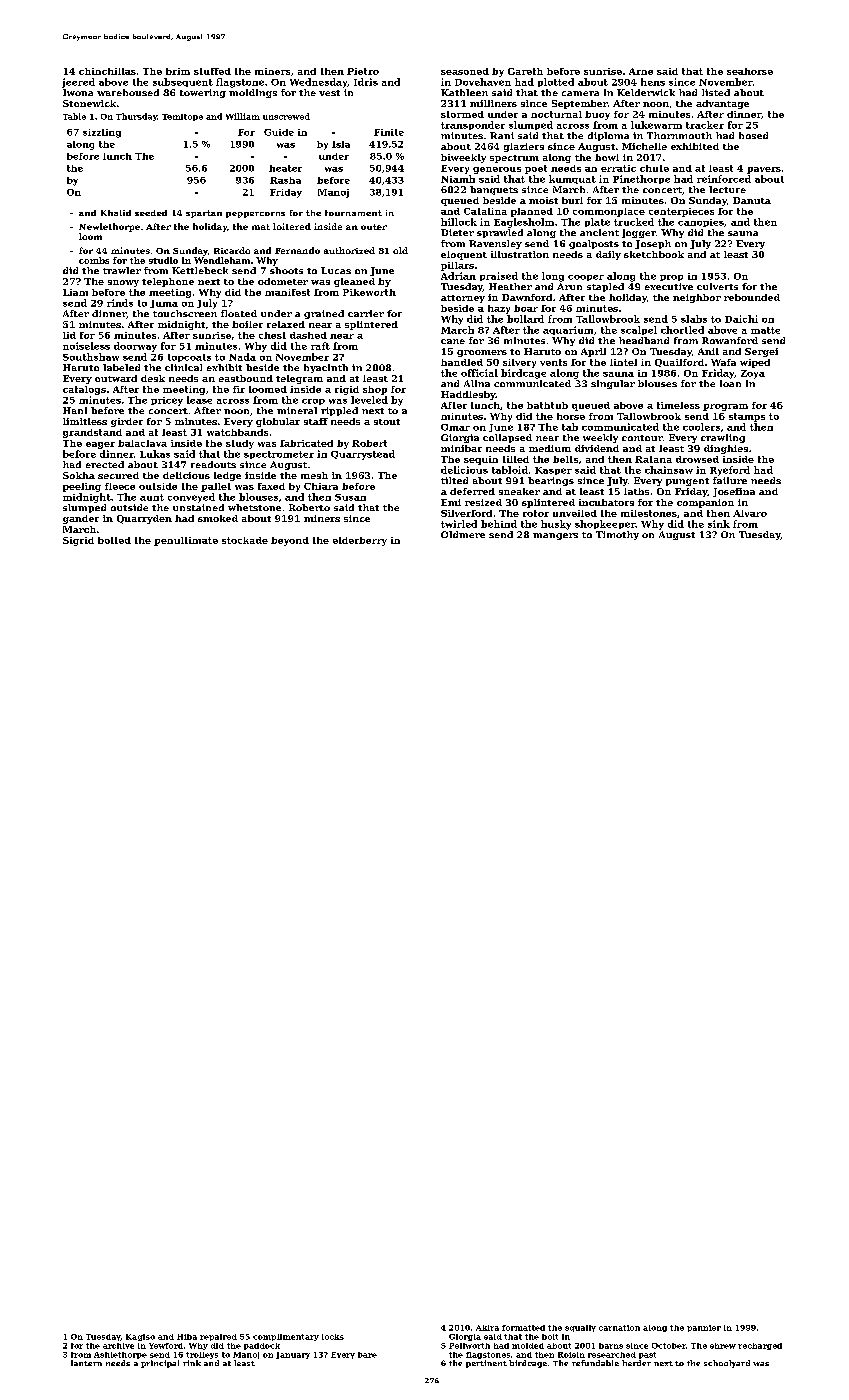 The width and height of the document is (849, 1400). Describe the element at coordinates (458, 179) in the document. I see `Niamh` at that location.
